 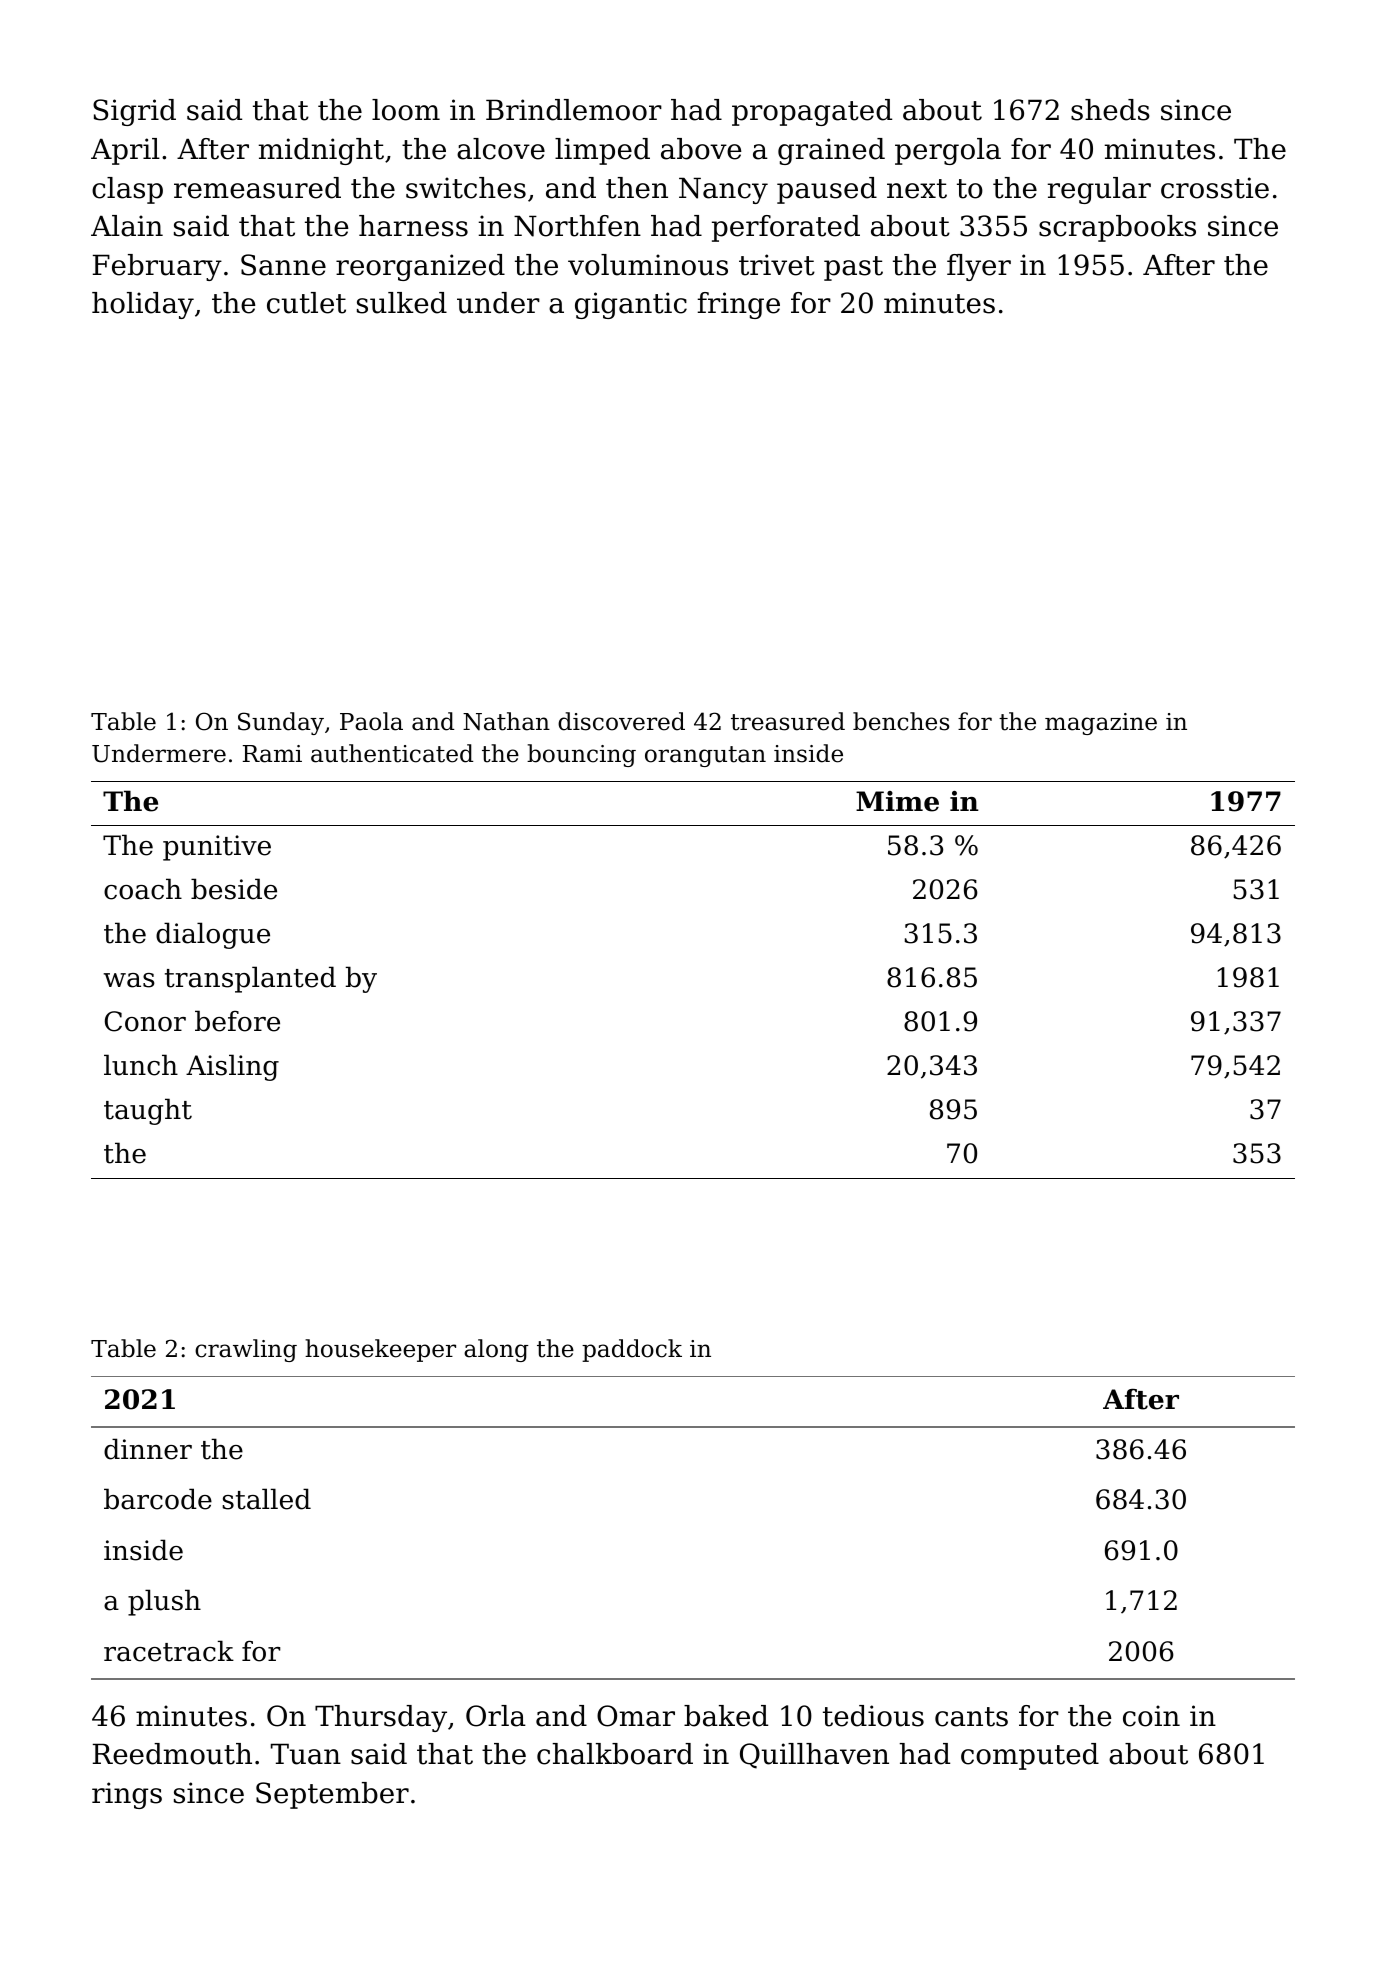 I want to click on paddock, so click(x=632, y=1350).
